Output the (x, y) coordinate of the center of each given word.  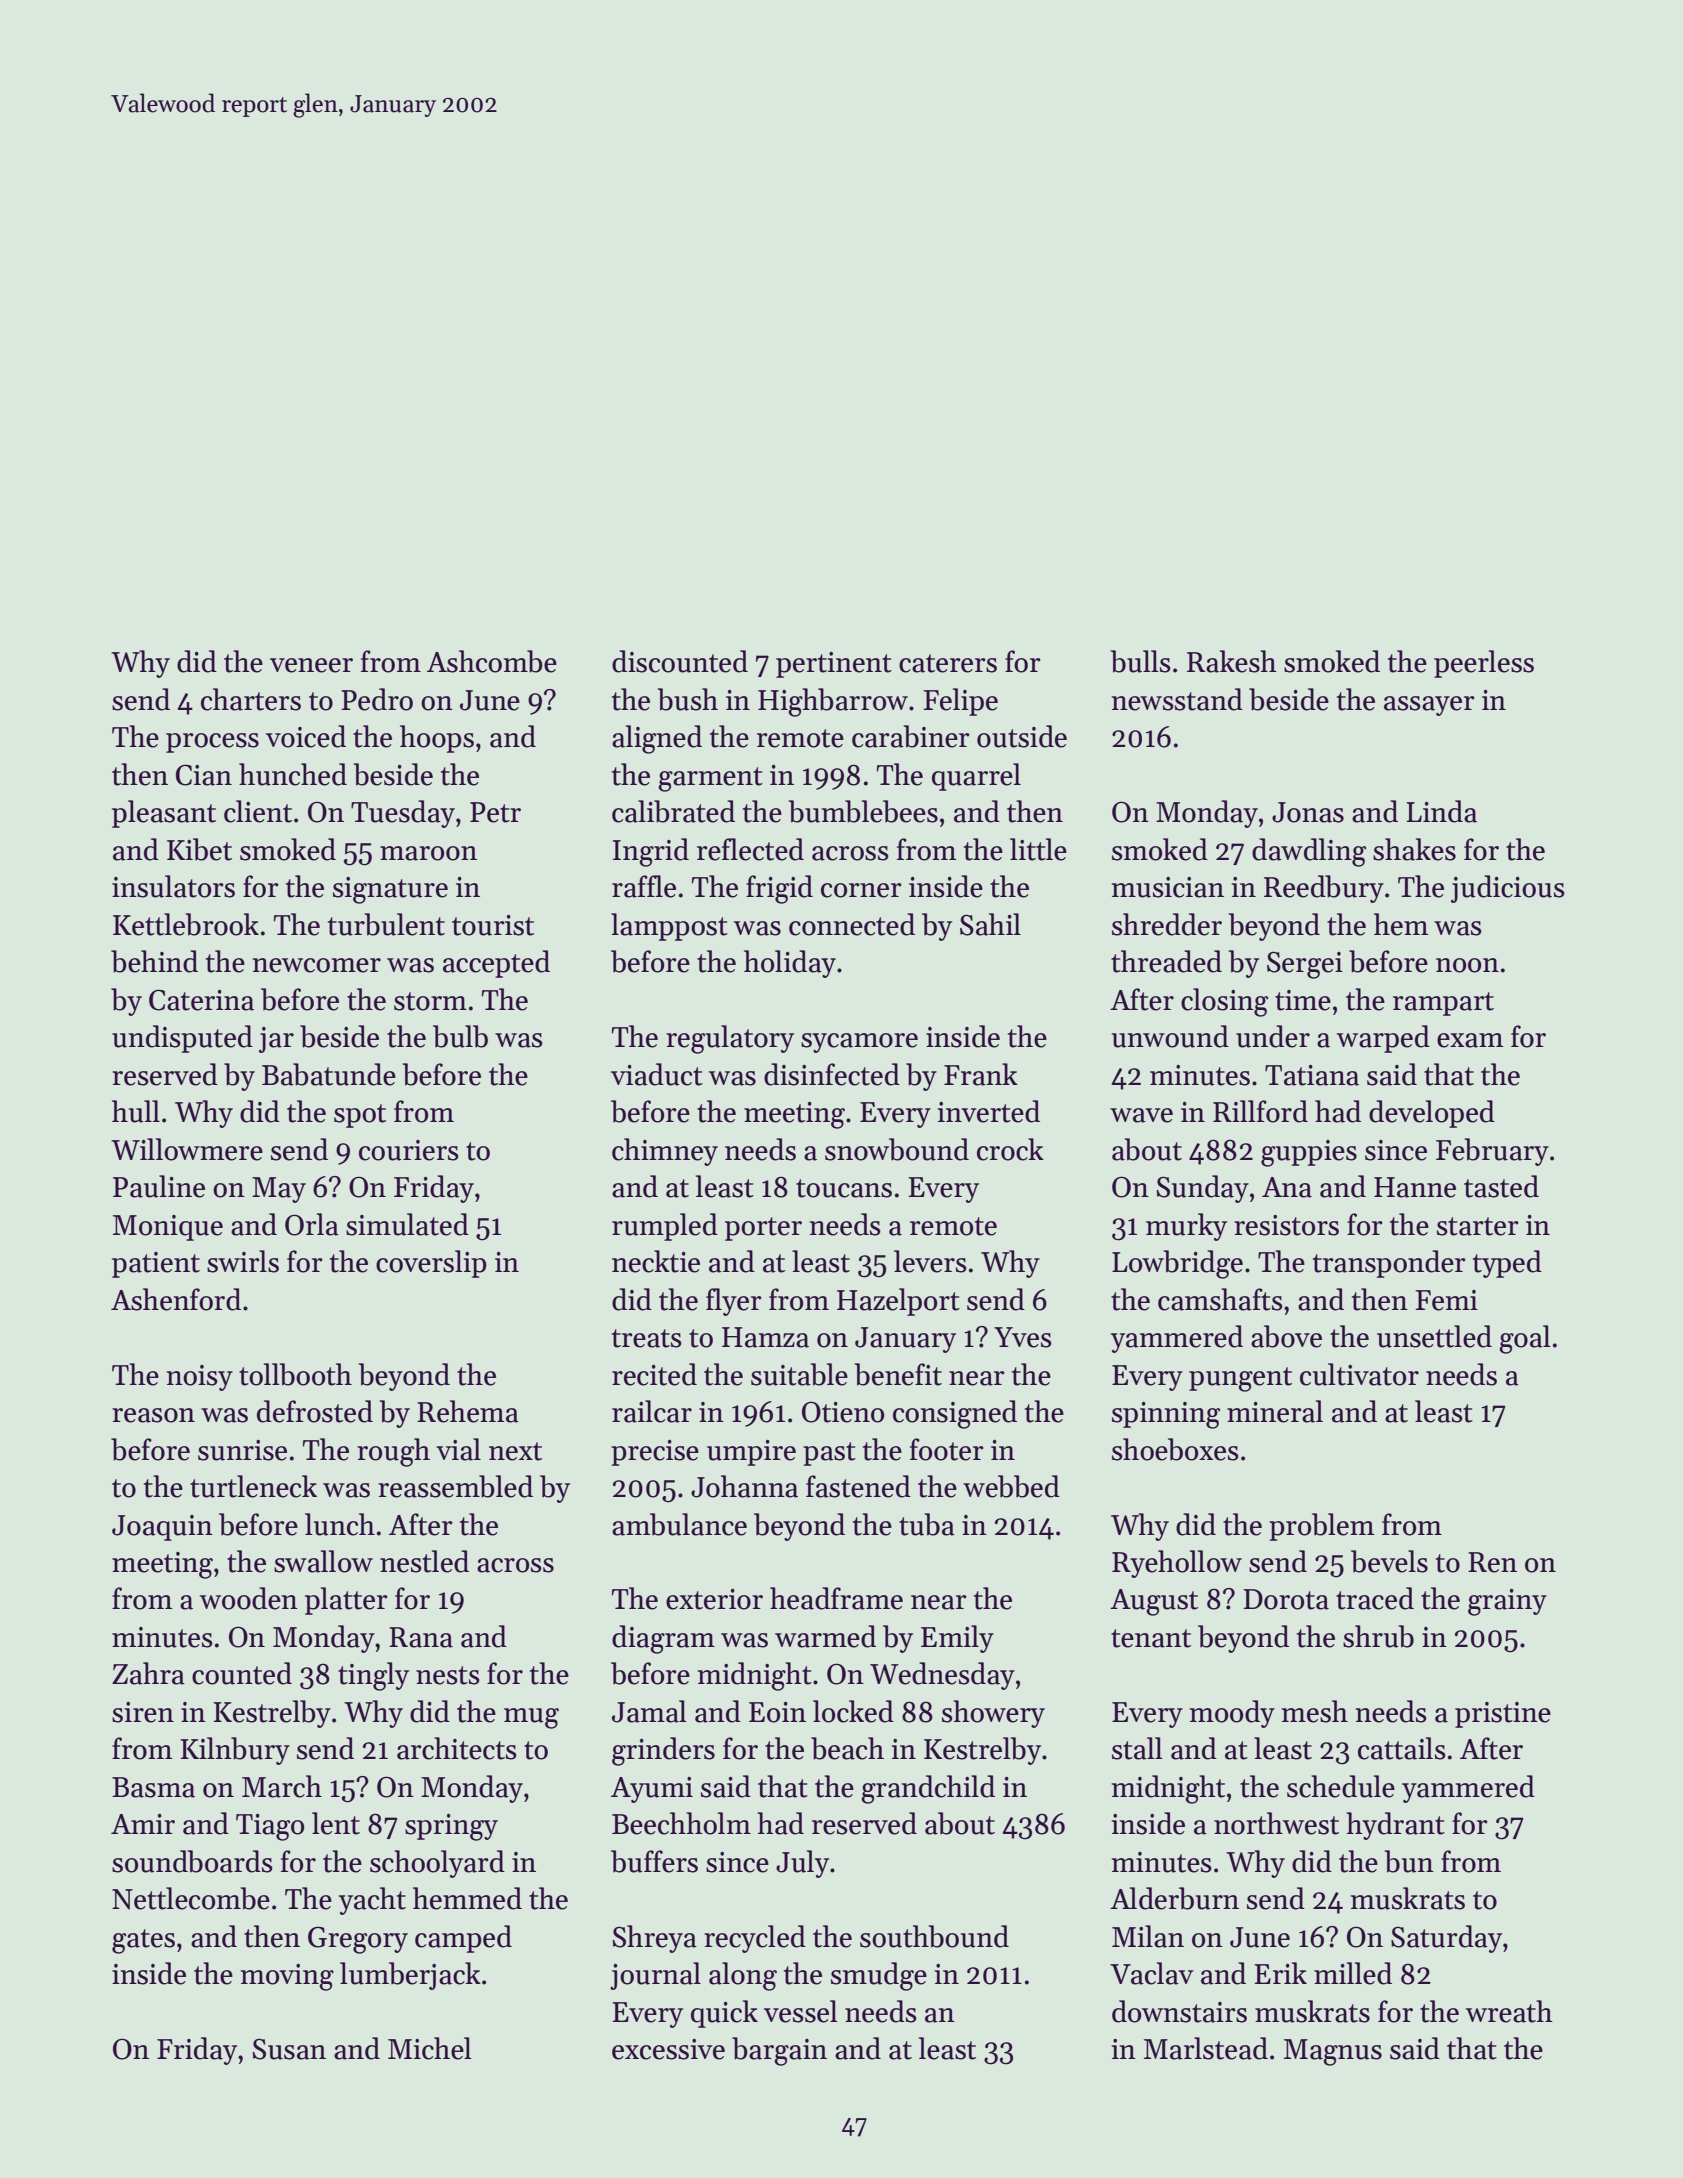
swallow (323, 1561)
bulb (460, 1036)
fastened (858, 1486)
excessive (668, 2049)
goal (1525, 1339)
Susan (289, 2049)
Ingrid (651, 852)
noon (1467, 965)
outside (1022, 736)
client (258, 811)
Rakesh (1232, 661)
